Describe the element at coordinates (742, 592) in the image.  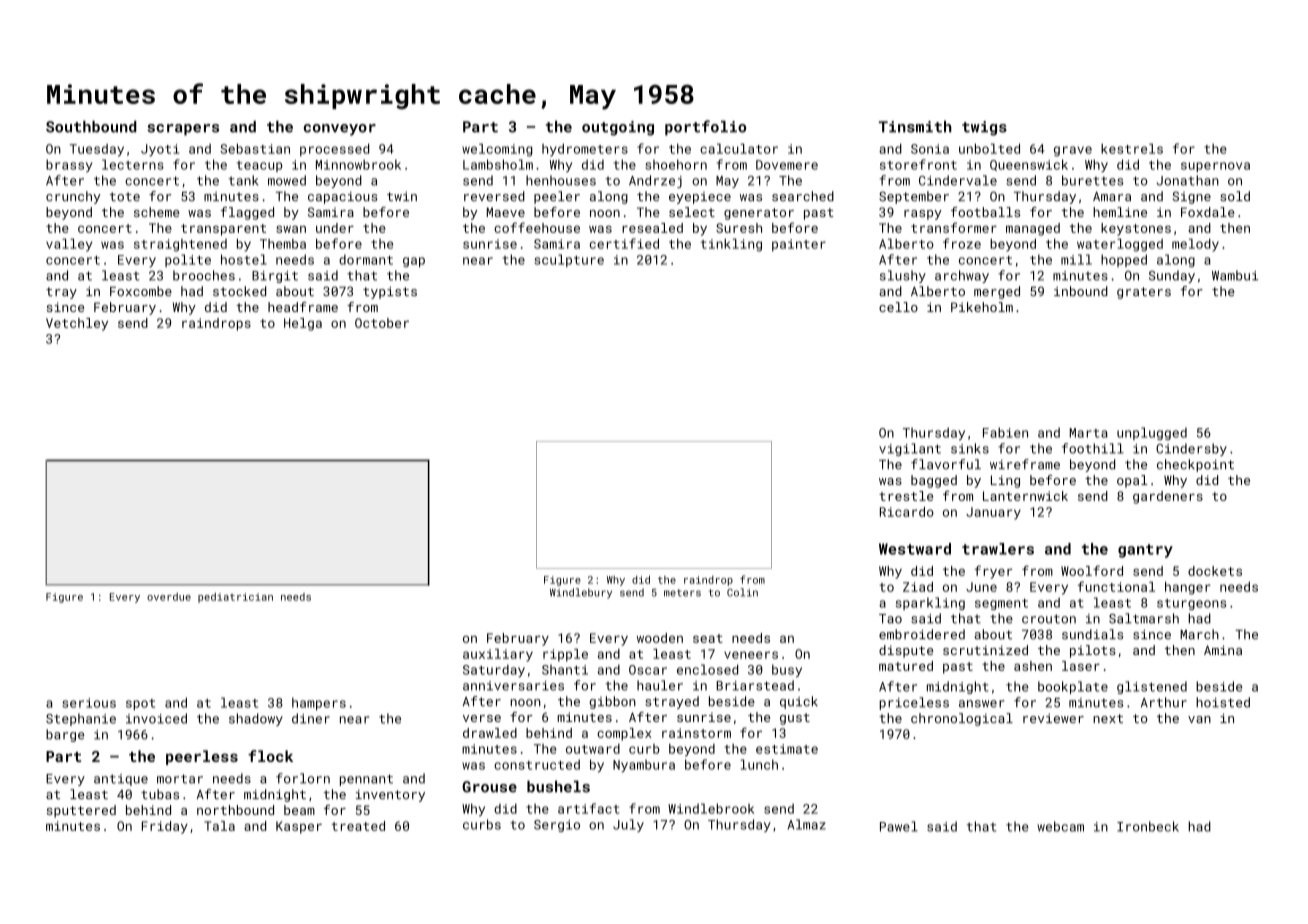
I see `Colin` at that location.
